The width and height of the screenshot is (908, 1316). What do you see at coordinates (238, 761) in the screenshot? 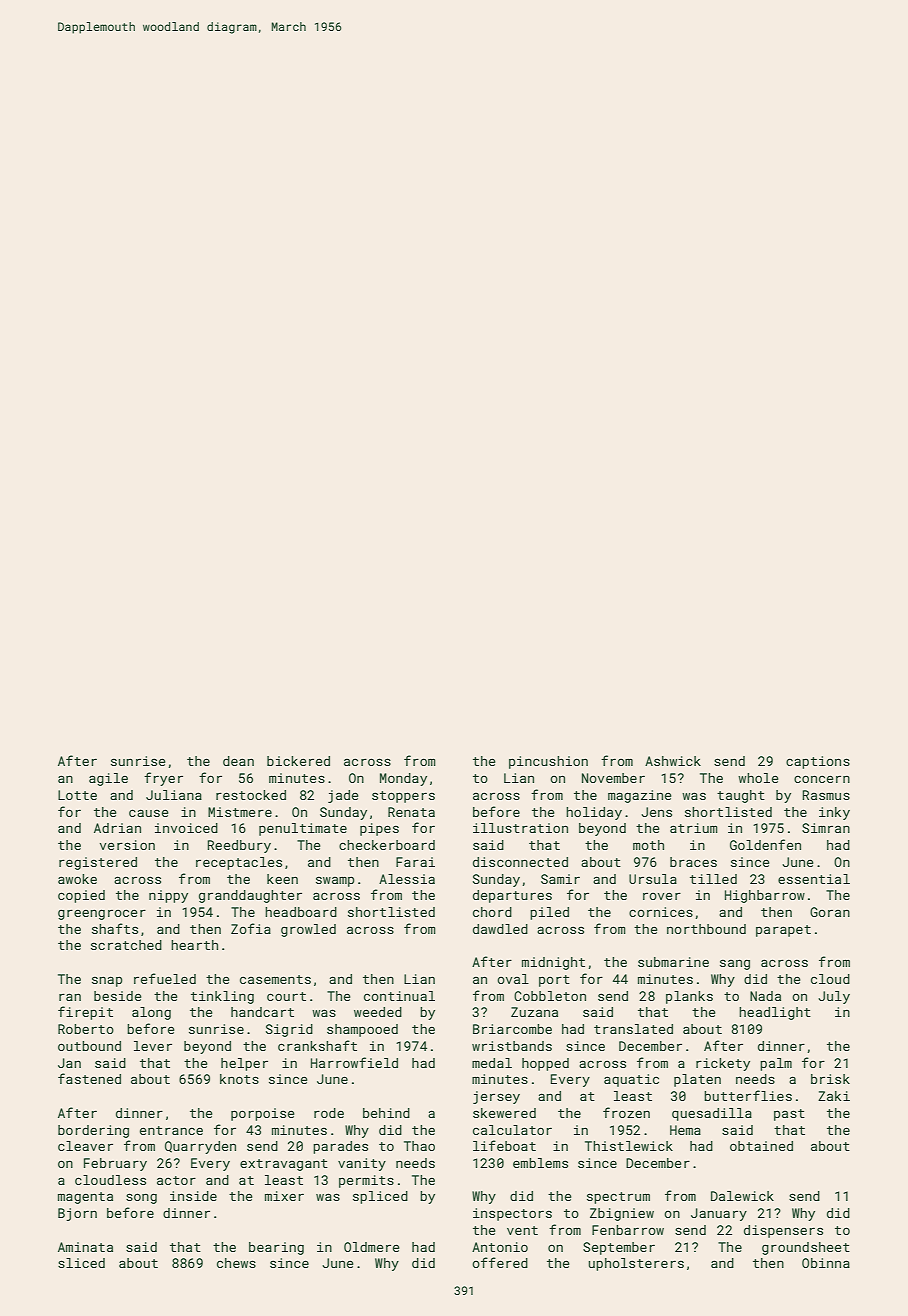
I see `dean` at bounding box center [238, 761].
